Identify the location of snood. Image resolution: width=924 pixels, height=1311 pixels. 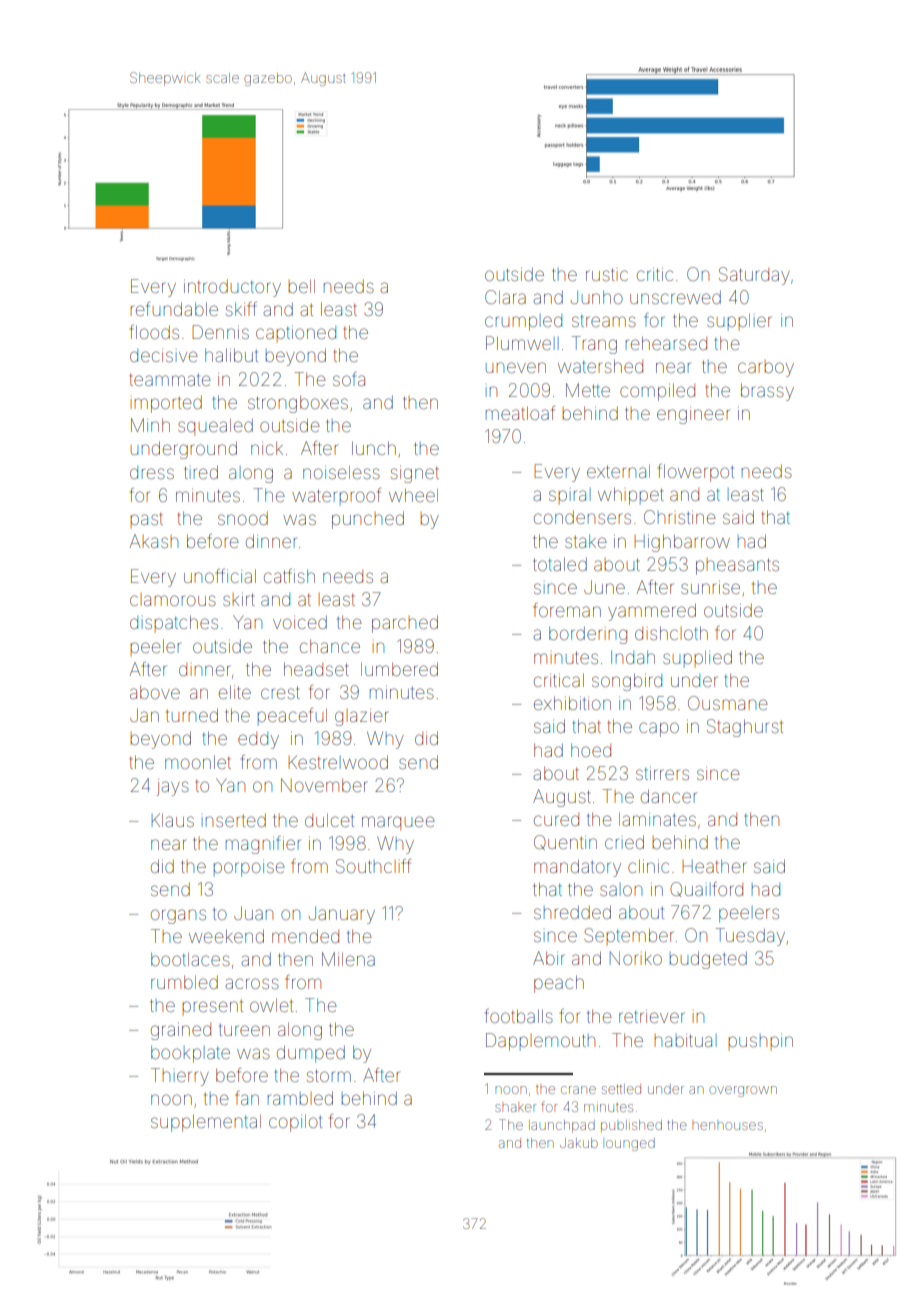
(243, 518).
